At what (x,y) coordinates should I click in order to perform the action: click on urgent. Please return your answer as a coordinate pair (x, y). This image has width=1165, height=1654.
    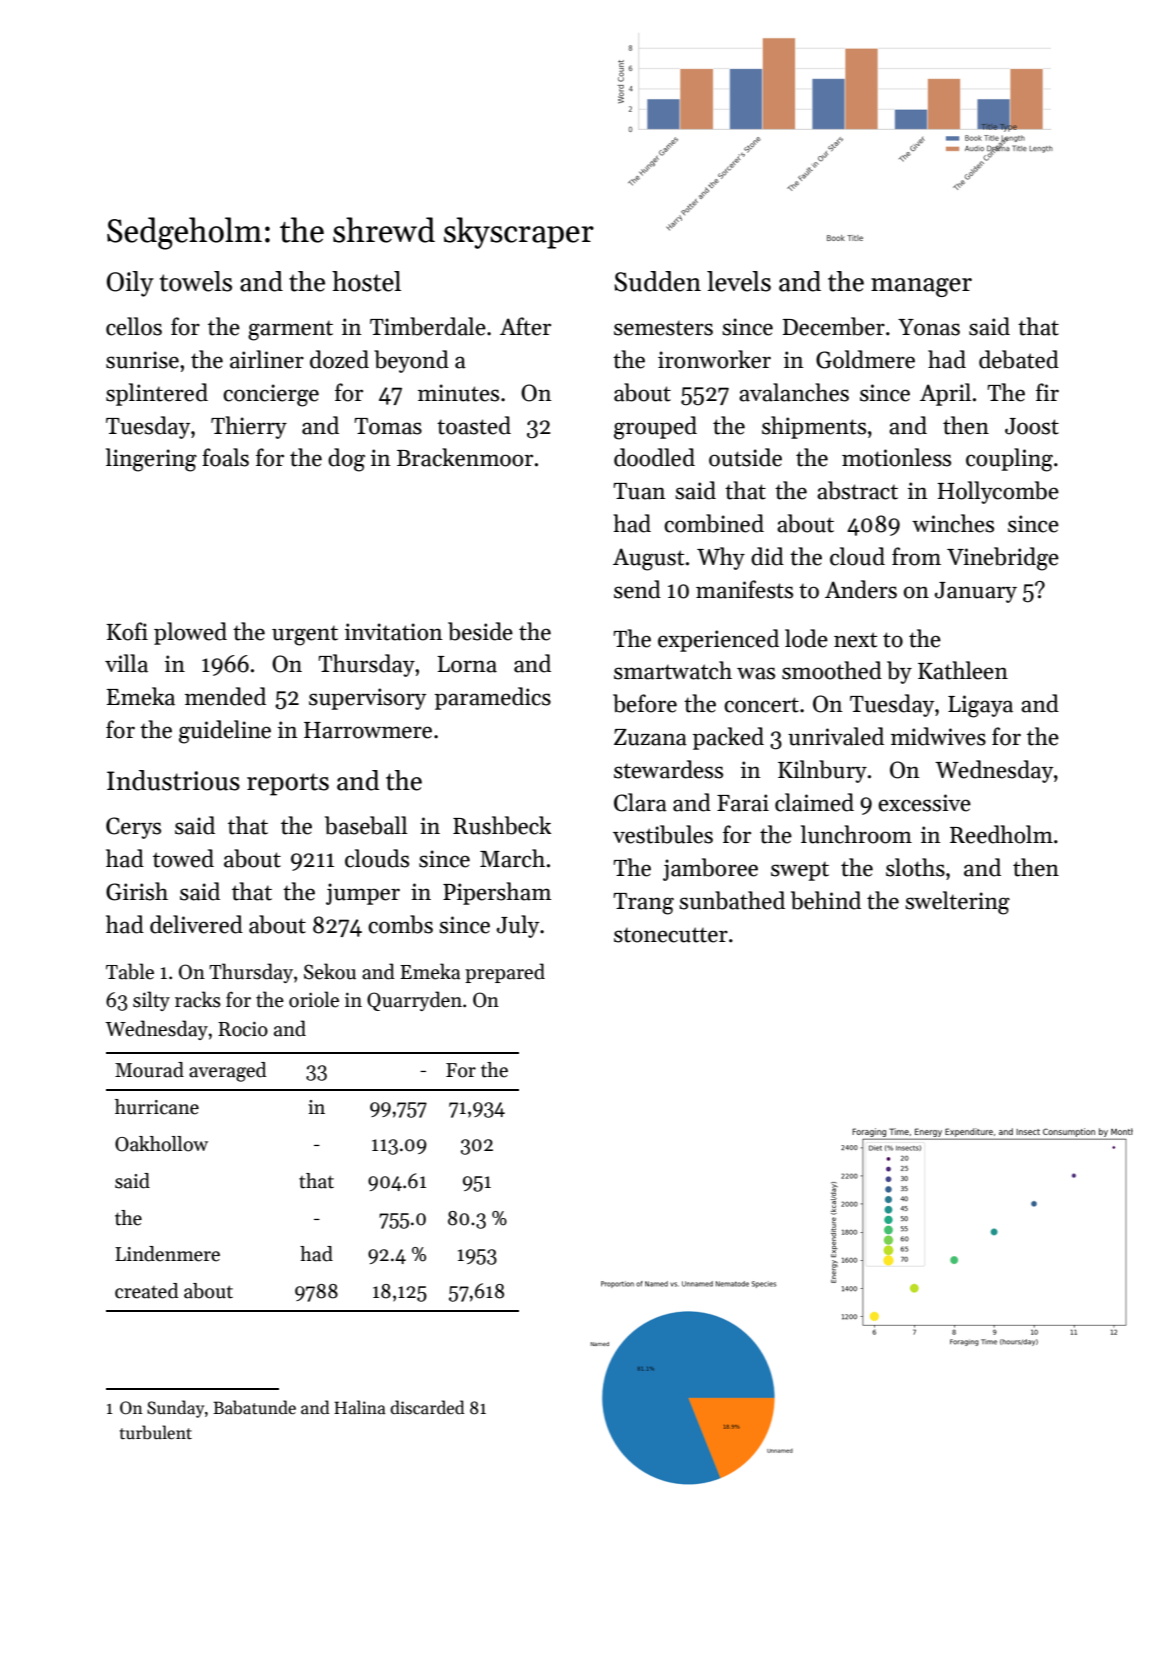
    Looking at the image, I should click on (305, 636).
